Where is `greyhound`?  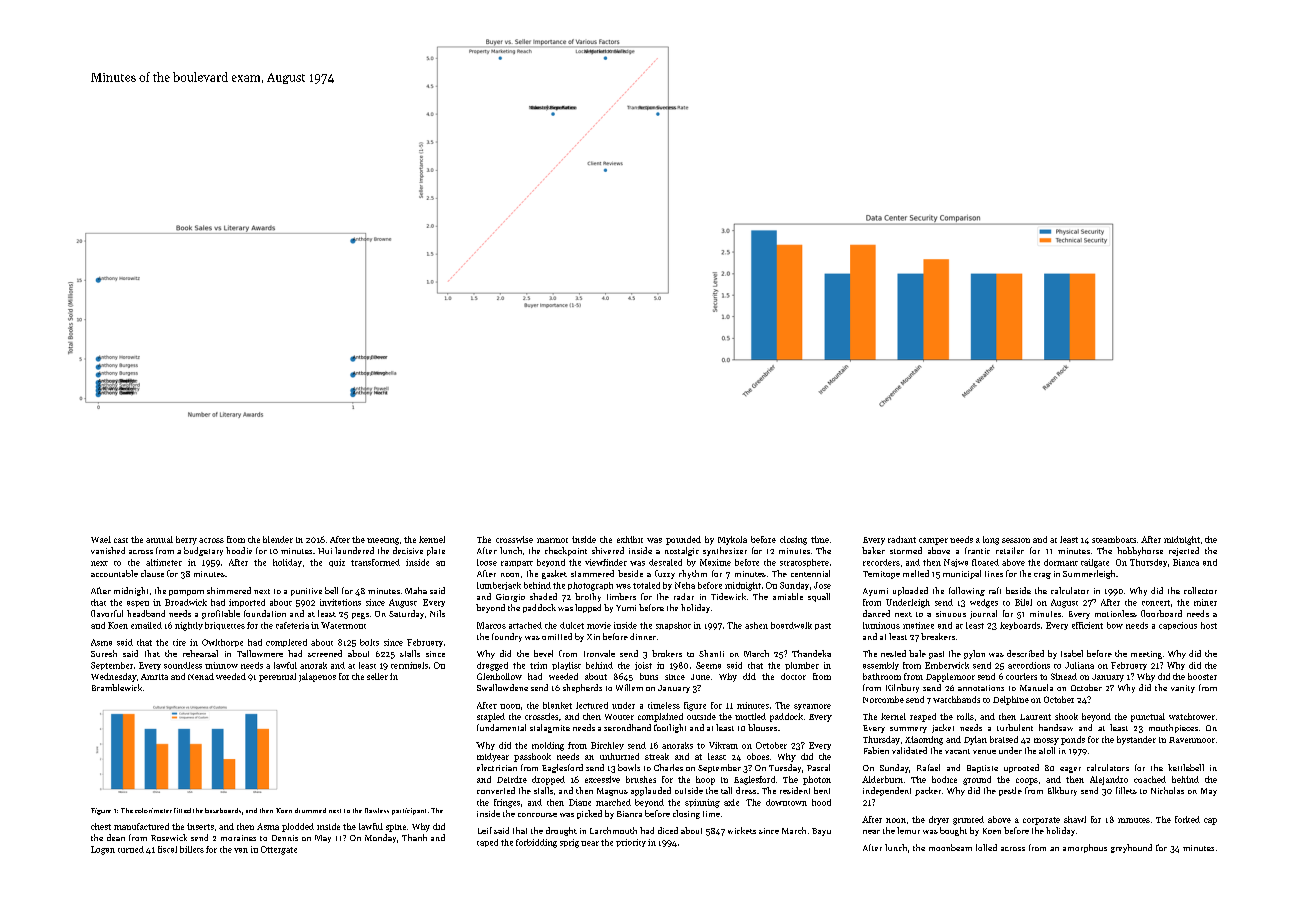
greyhound is located at coordinates (1131, 848).
